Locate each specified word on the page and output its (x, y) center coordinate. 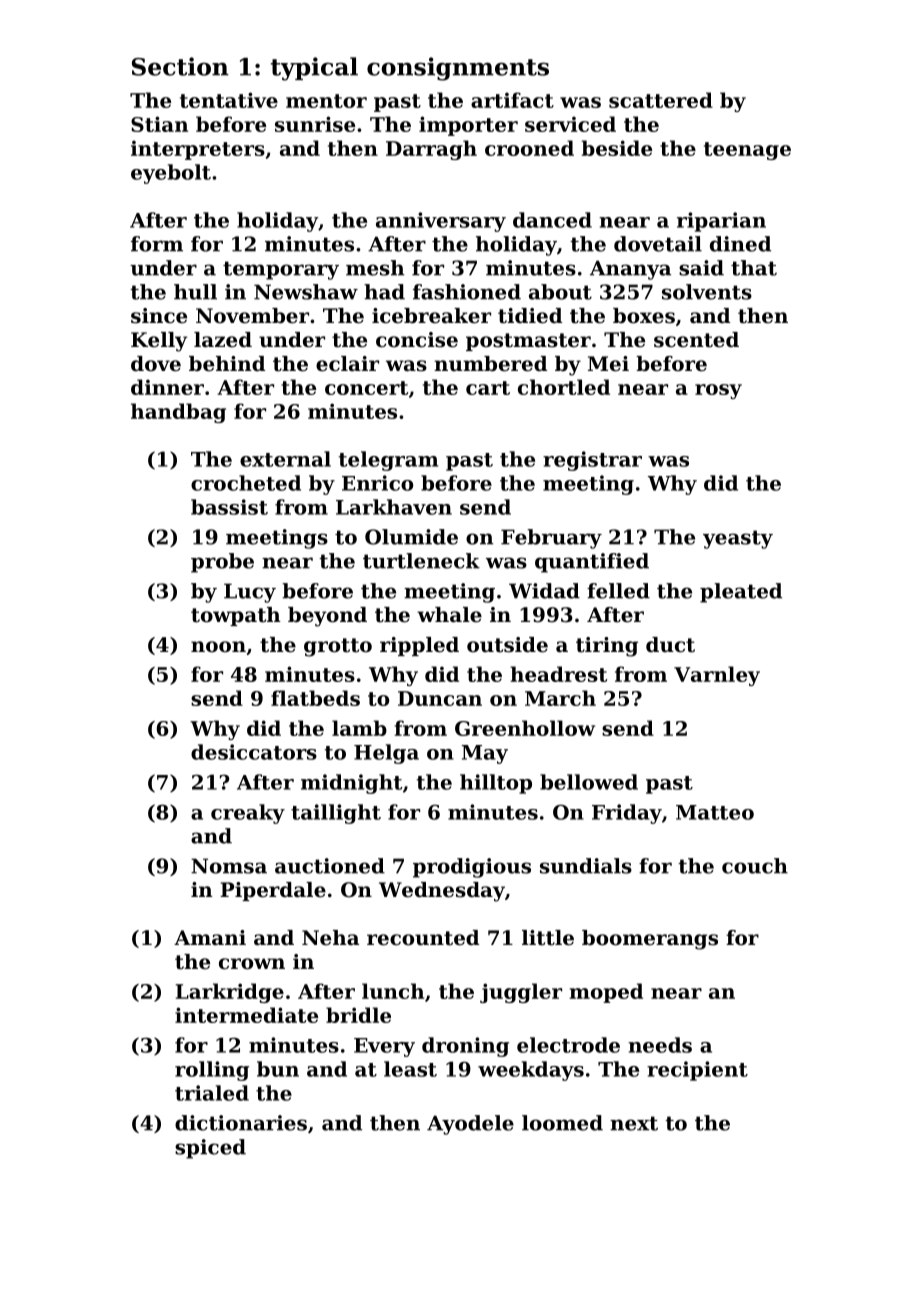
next (634, 1123)
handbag (178, 413)
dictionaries (241, 1123)
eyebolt (171, 174)
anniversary (441, 222)
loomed (562, 1123)
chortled (564, 387)
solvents (707, 292)
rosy (718, 391)
